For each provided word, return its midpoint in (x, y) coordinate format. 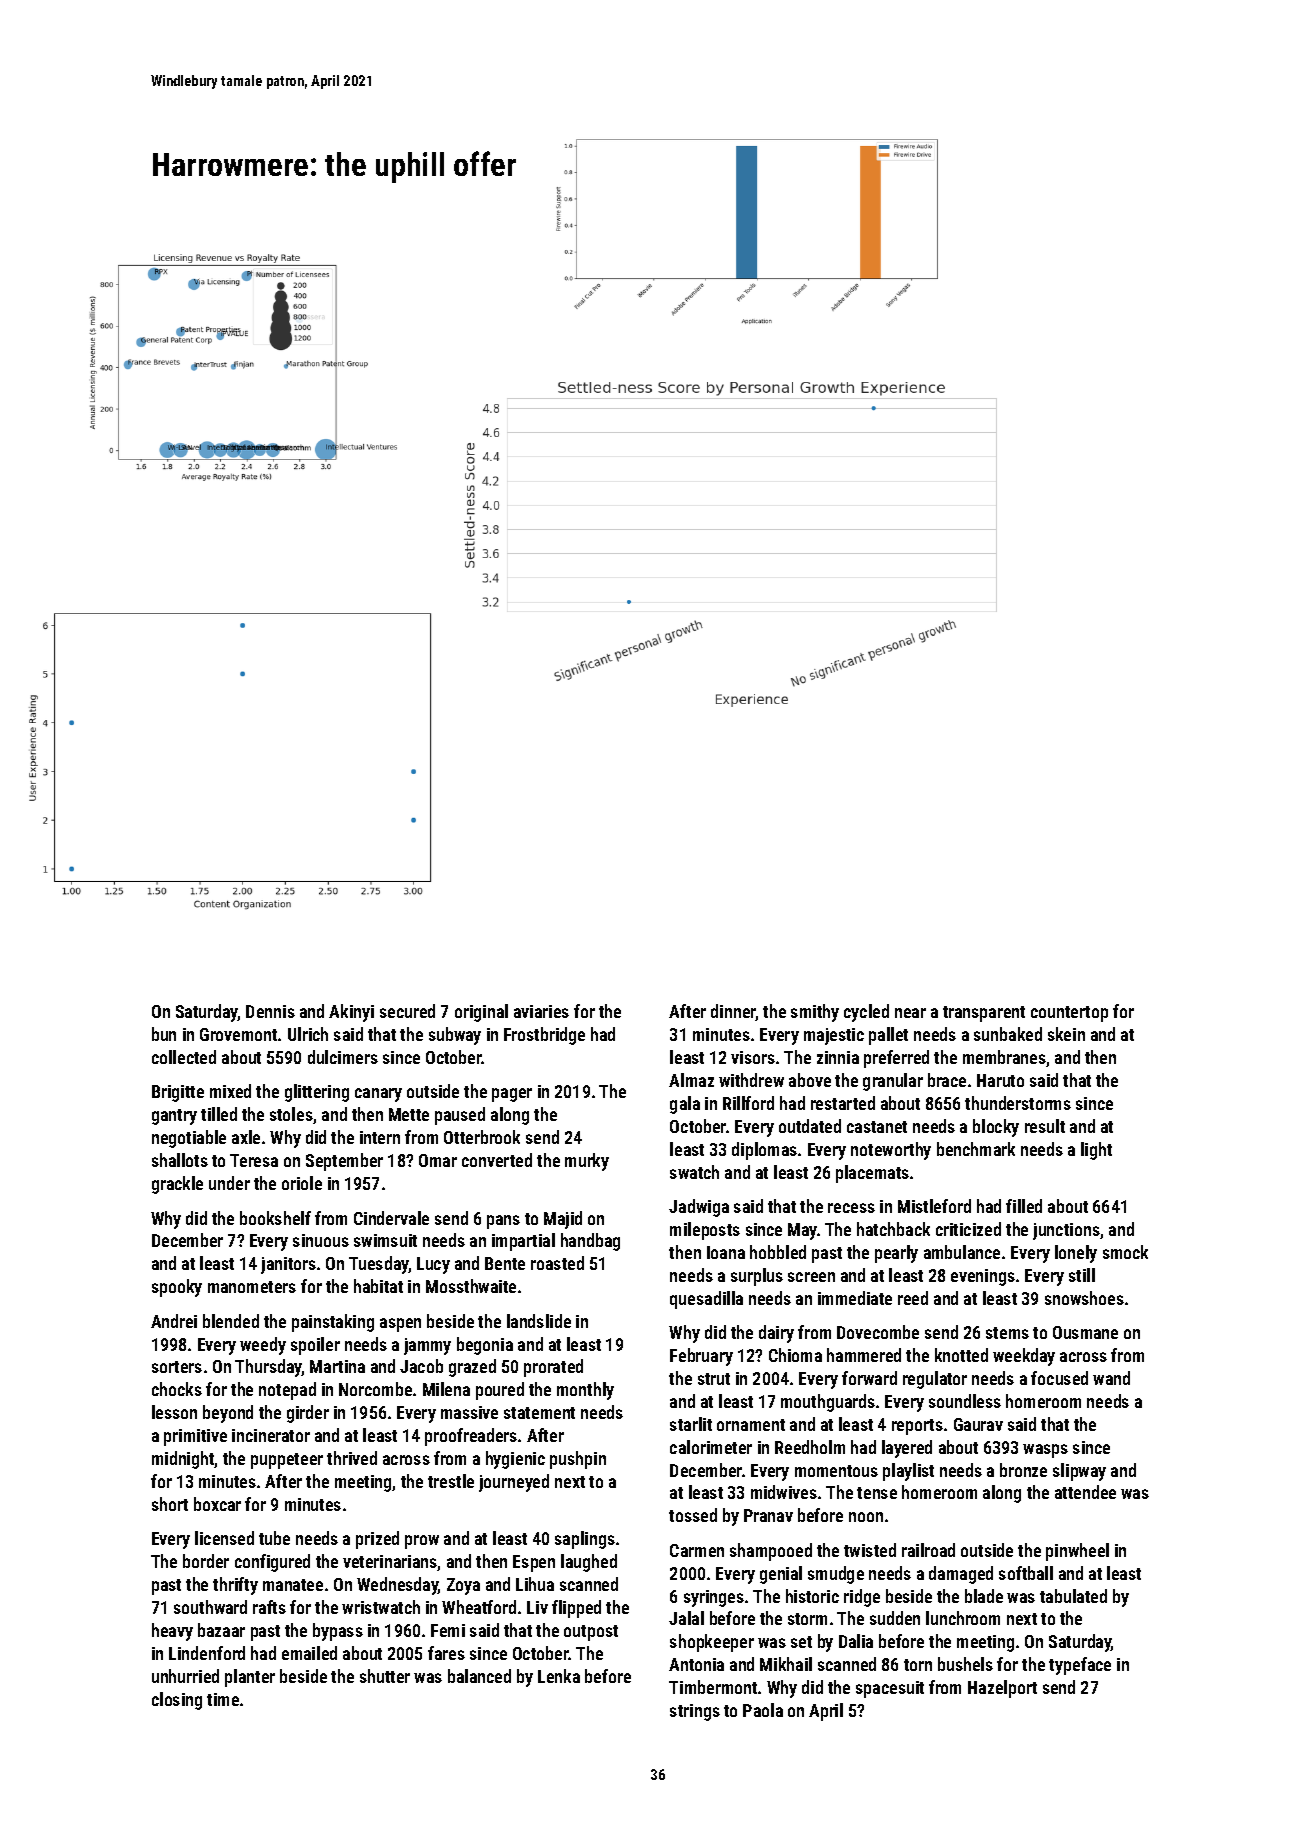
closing (177, 1701)
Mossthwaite (471, 1286)
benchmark (976, 1149)
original (481, 1013)
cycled (866, 1013)
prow (422, 1542)
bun (164, 1034)
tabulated (1073, 1596)
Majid (563, 1220)
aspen (400, 1325)
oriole (302, 1183)
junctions (1066, 1231)
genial (781, 1575)
